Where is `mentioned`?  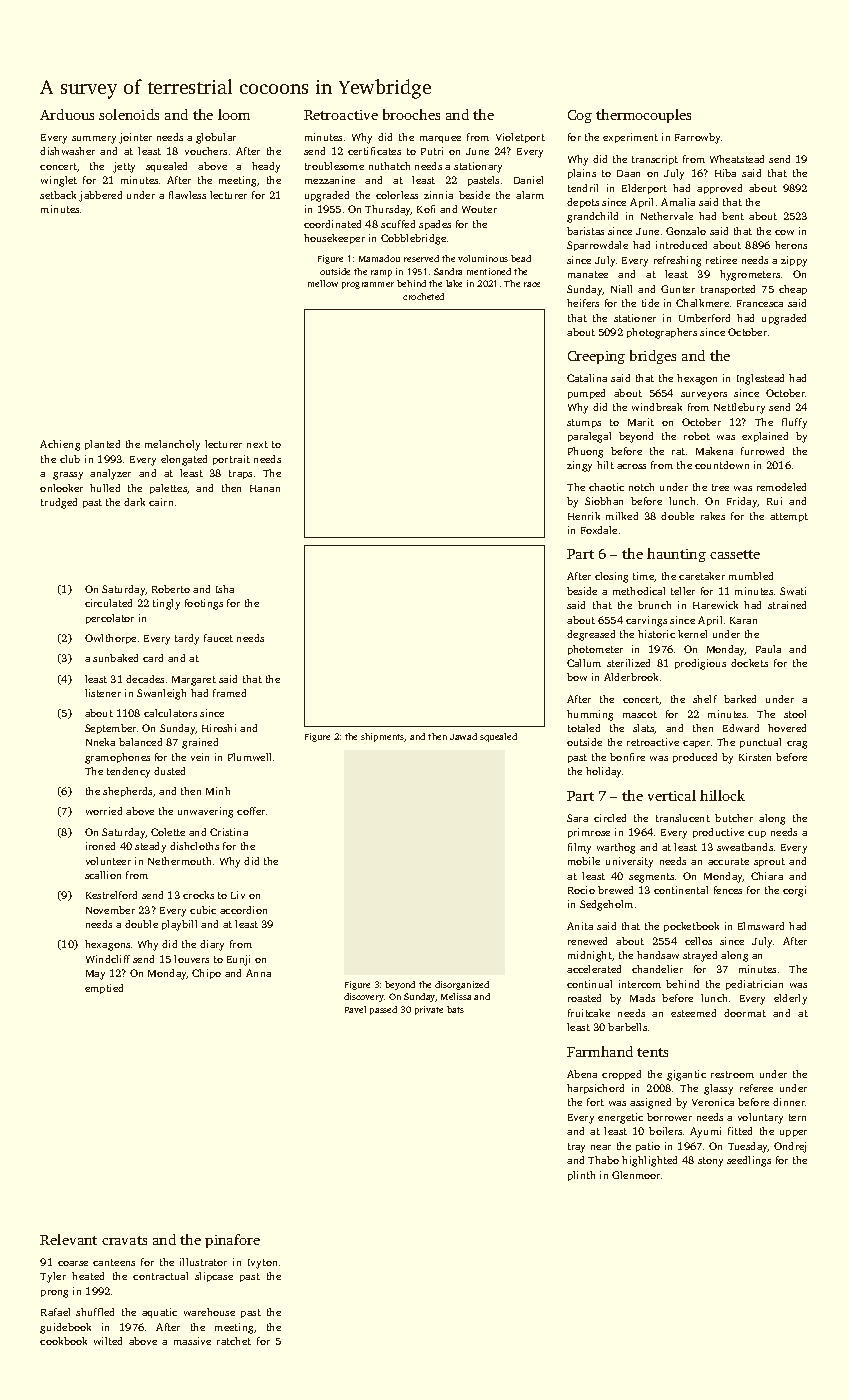 mentioned is located at coordinates (489, 271).
